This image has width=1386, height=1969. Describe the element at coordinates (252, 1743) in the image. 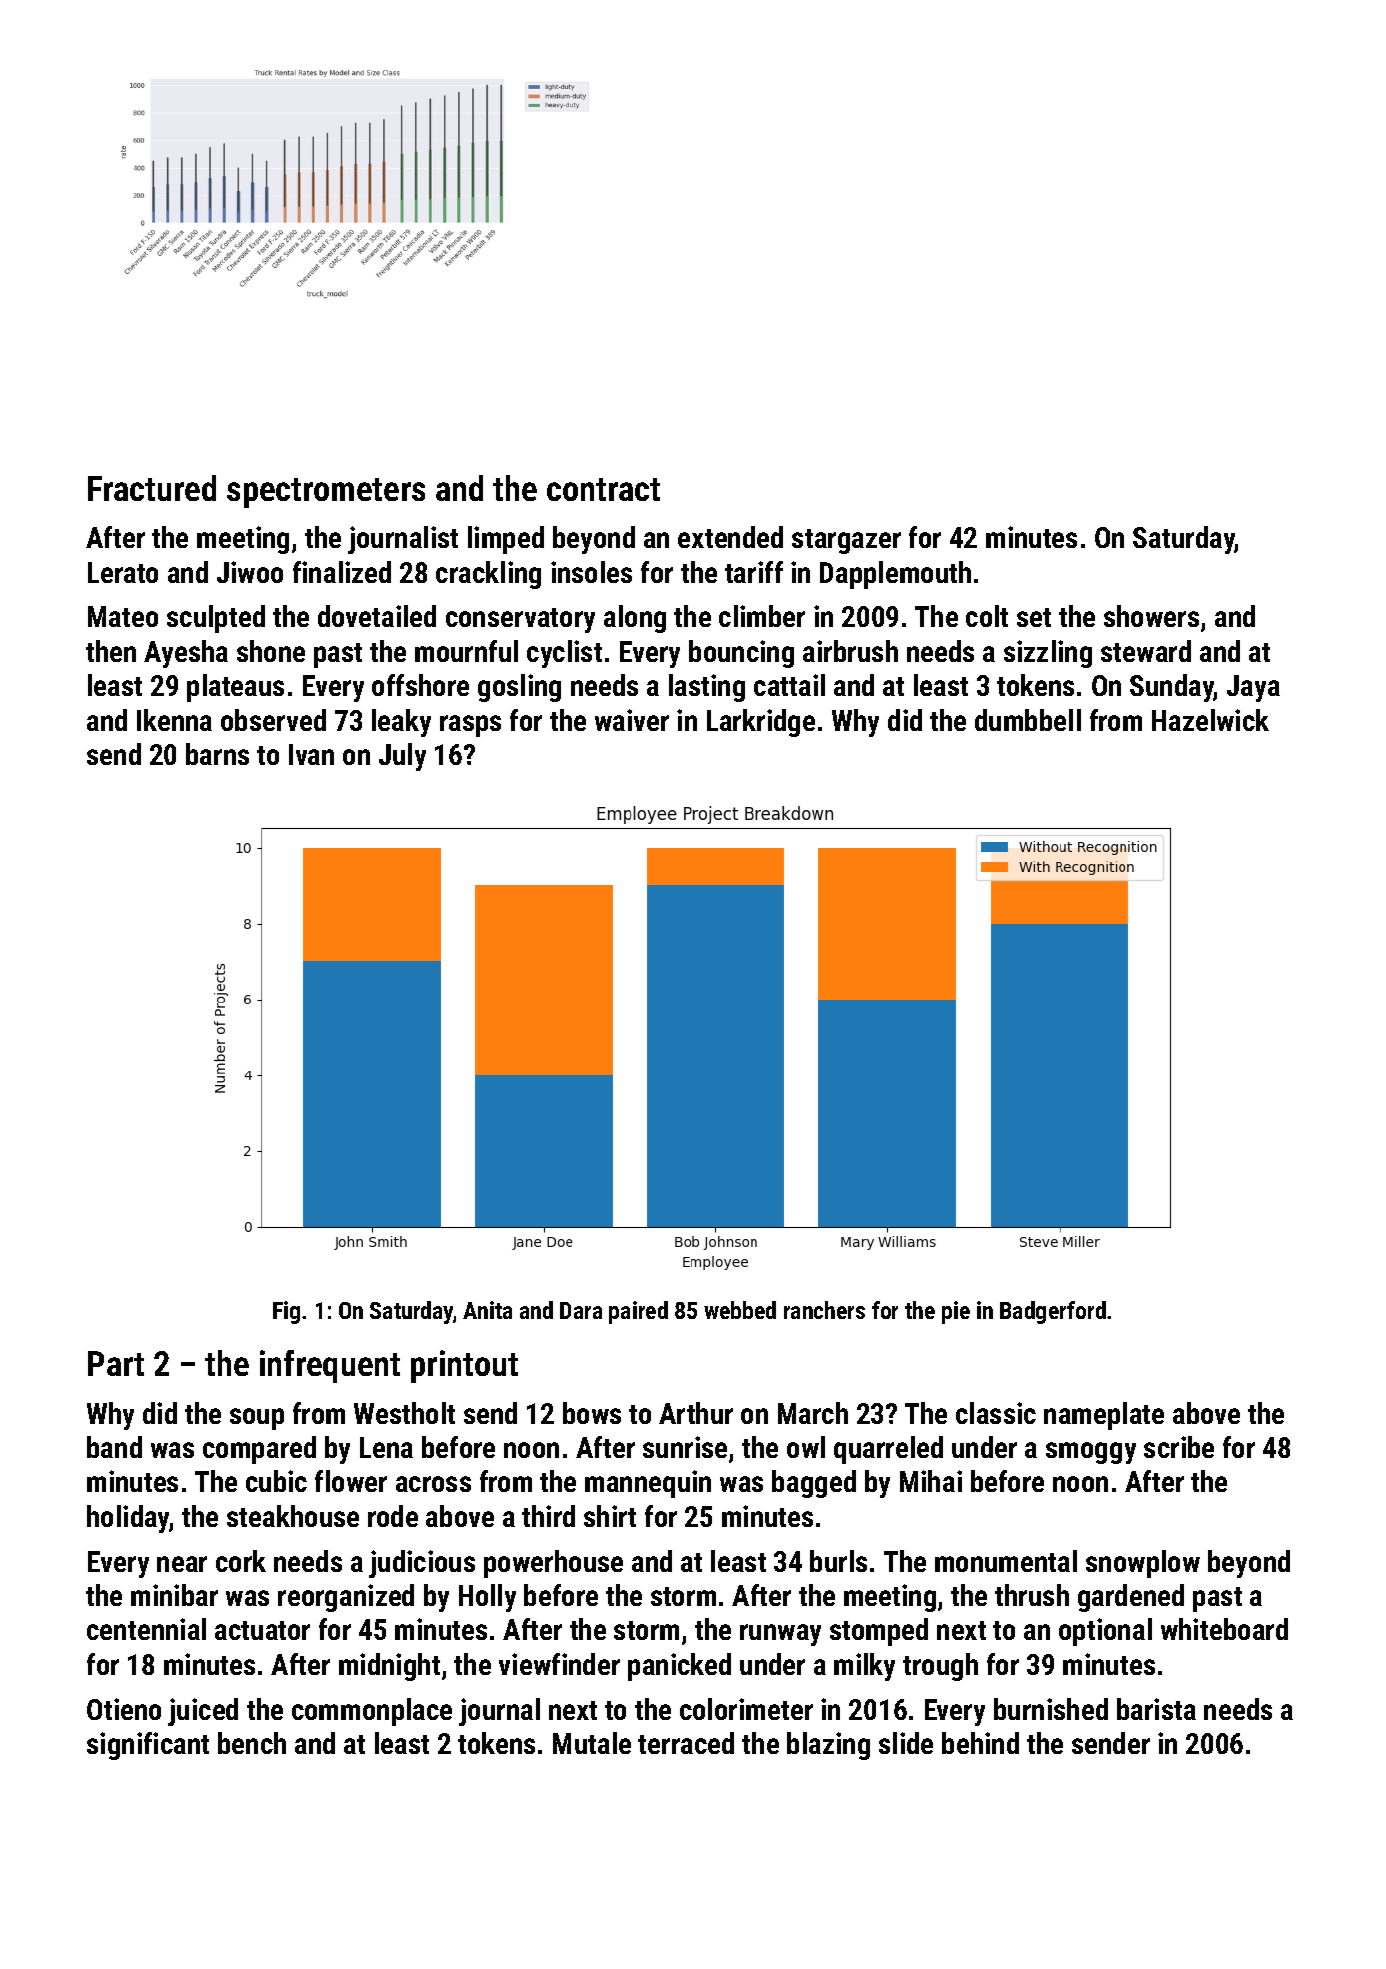

I see `bench` at that location.
